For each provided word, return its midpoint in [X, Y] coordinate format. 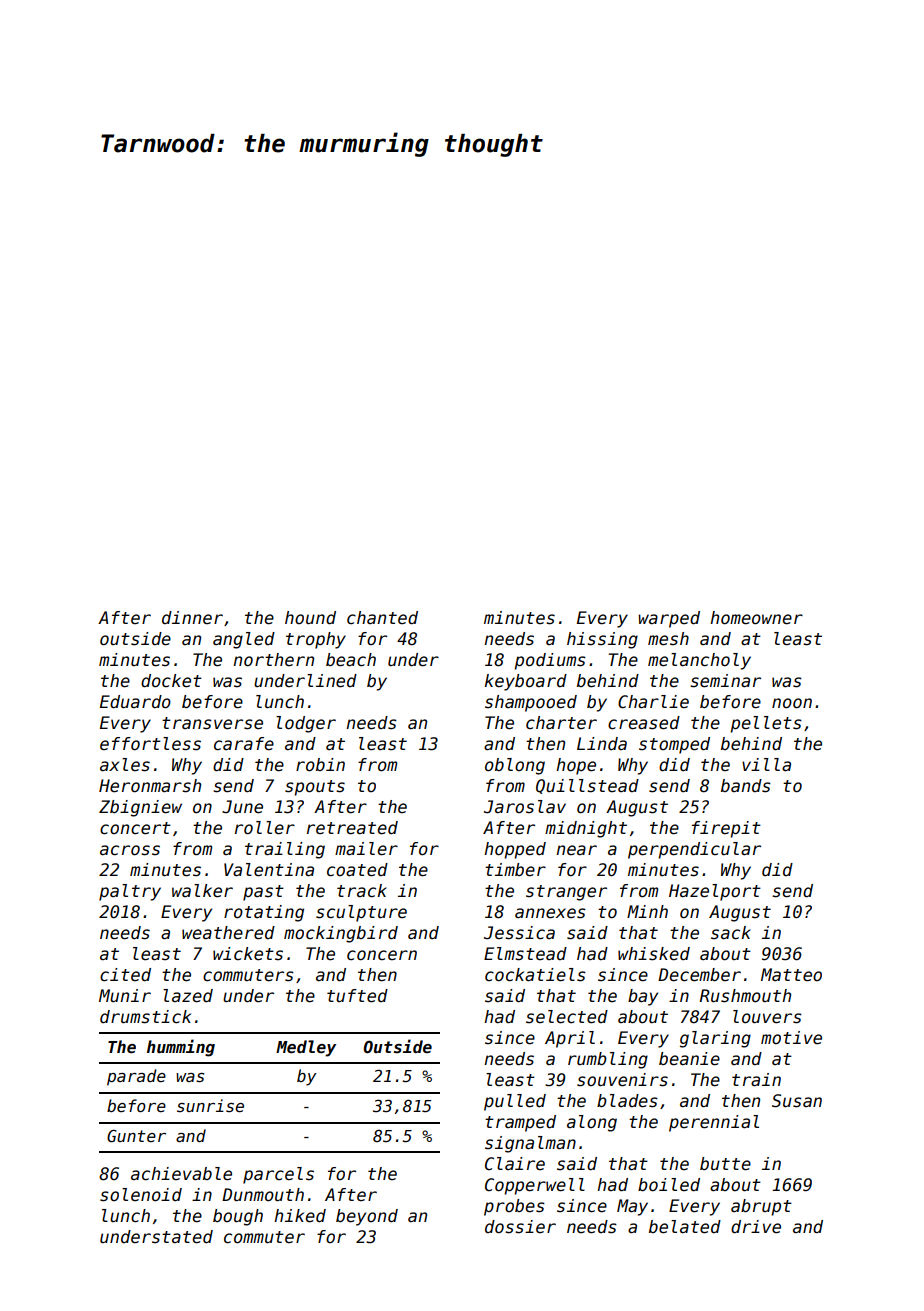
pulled [515, 1102]
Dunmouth [263, 1195]
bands [746, 786]
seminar [725, 681]
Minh [647, 911]
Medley [306, 1048]
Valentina [269, 870]
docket [171, 681]
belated [685, 1227]
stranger [566, 893]
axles [125, 765]
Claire [515, 1164]
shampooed [531, 703]
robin [320, 765]
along [592, 1123]
